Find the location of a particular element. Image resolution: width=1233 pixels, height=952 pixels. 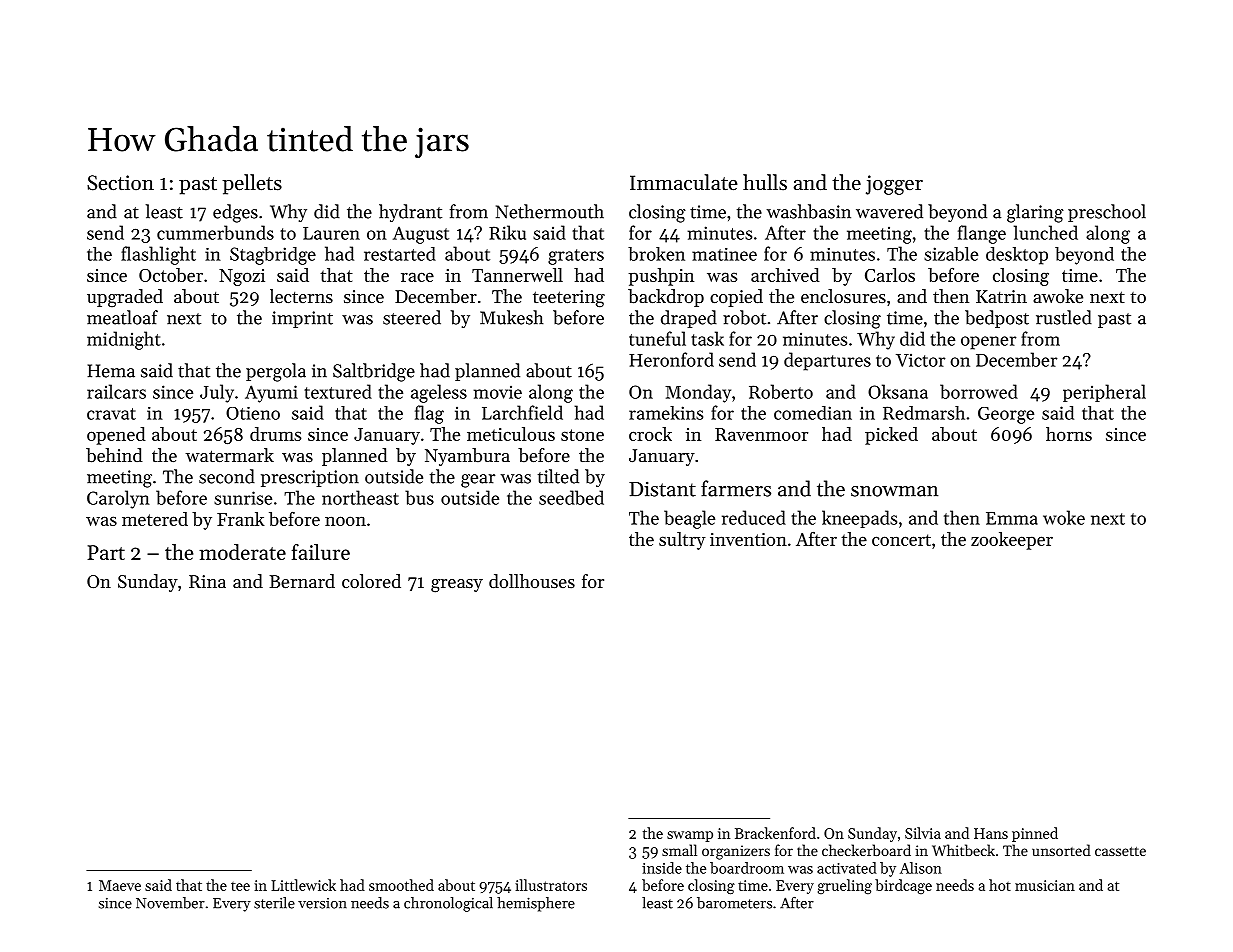

Stagbridge is located at coordinates (273, 256).
